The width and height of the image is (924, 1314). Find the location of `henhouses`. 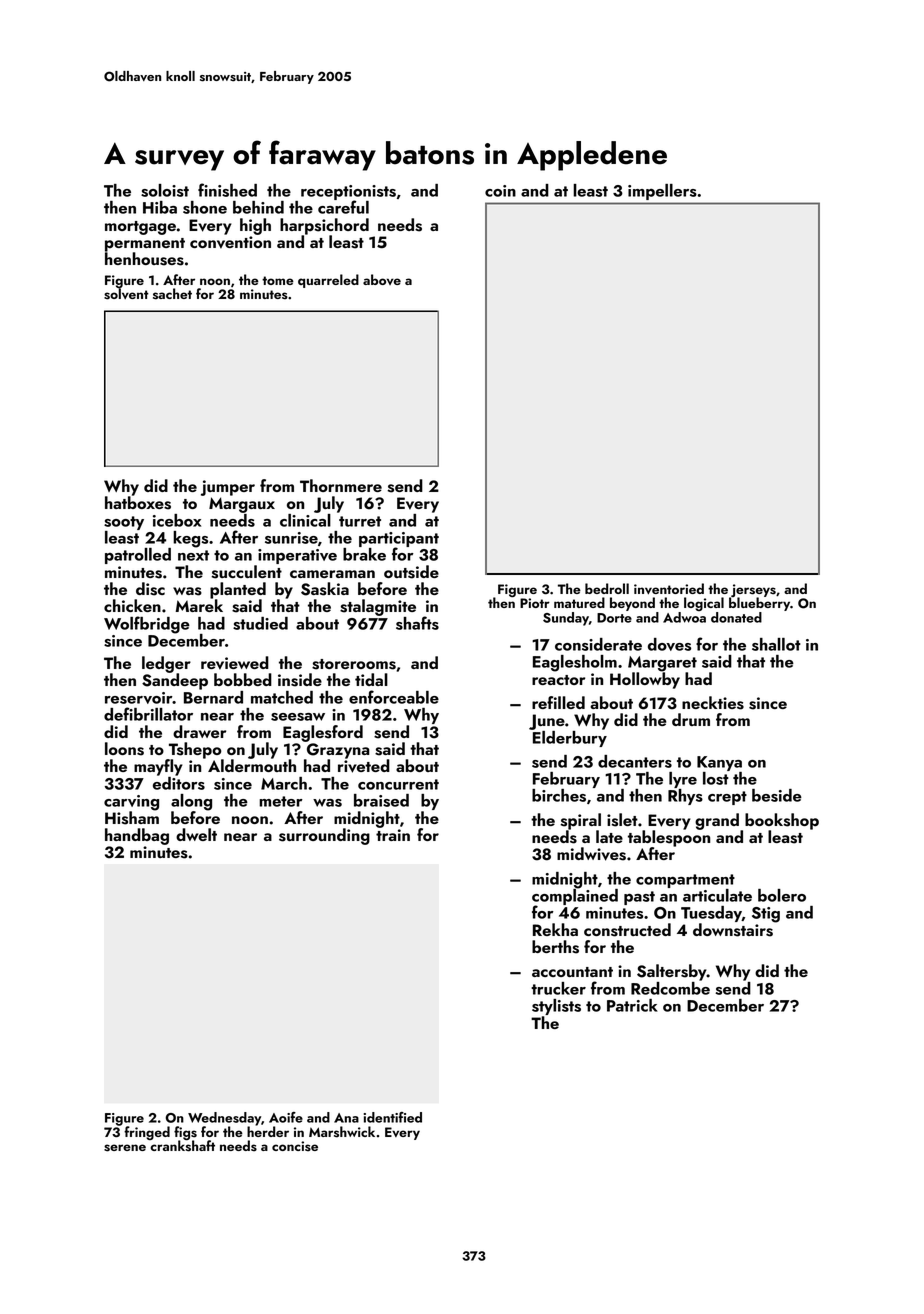

henhouses is located at coordinates (144, 259).
